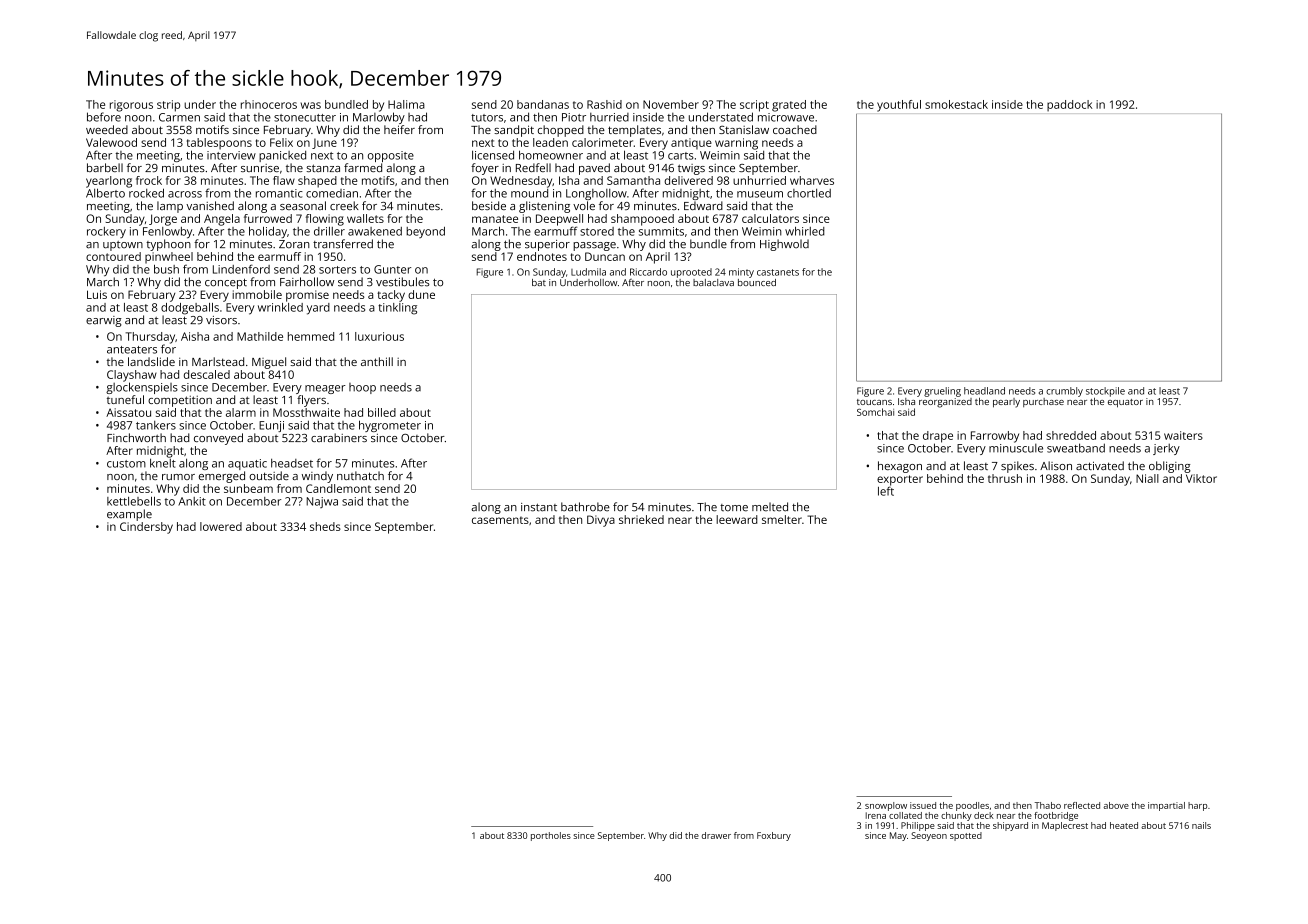 The image size is (1308, 924). What do you see at coordinates (280, 307) in the document?
I see `wrinkled` at bounding box center [280, 307].
